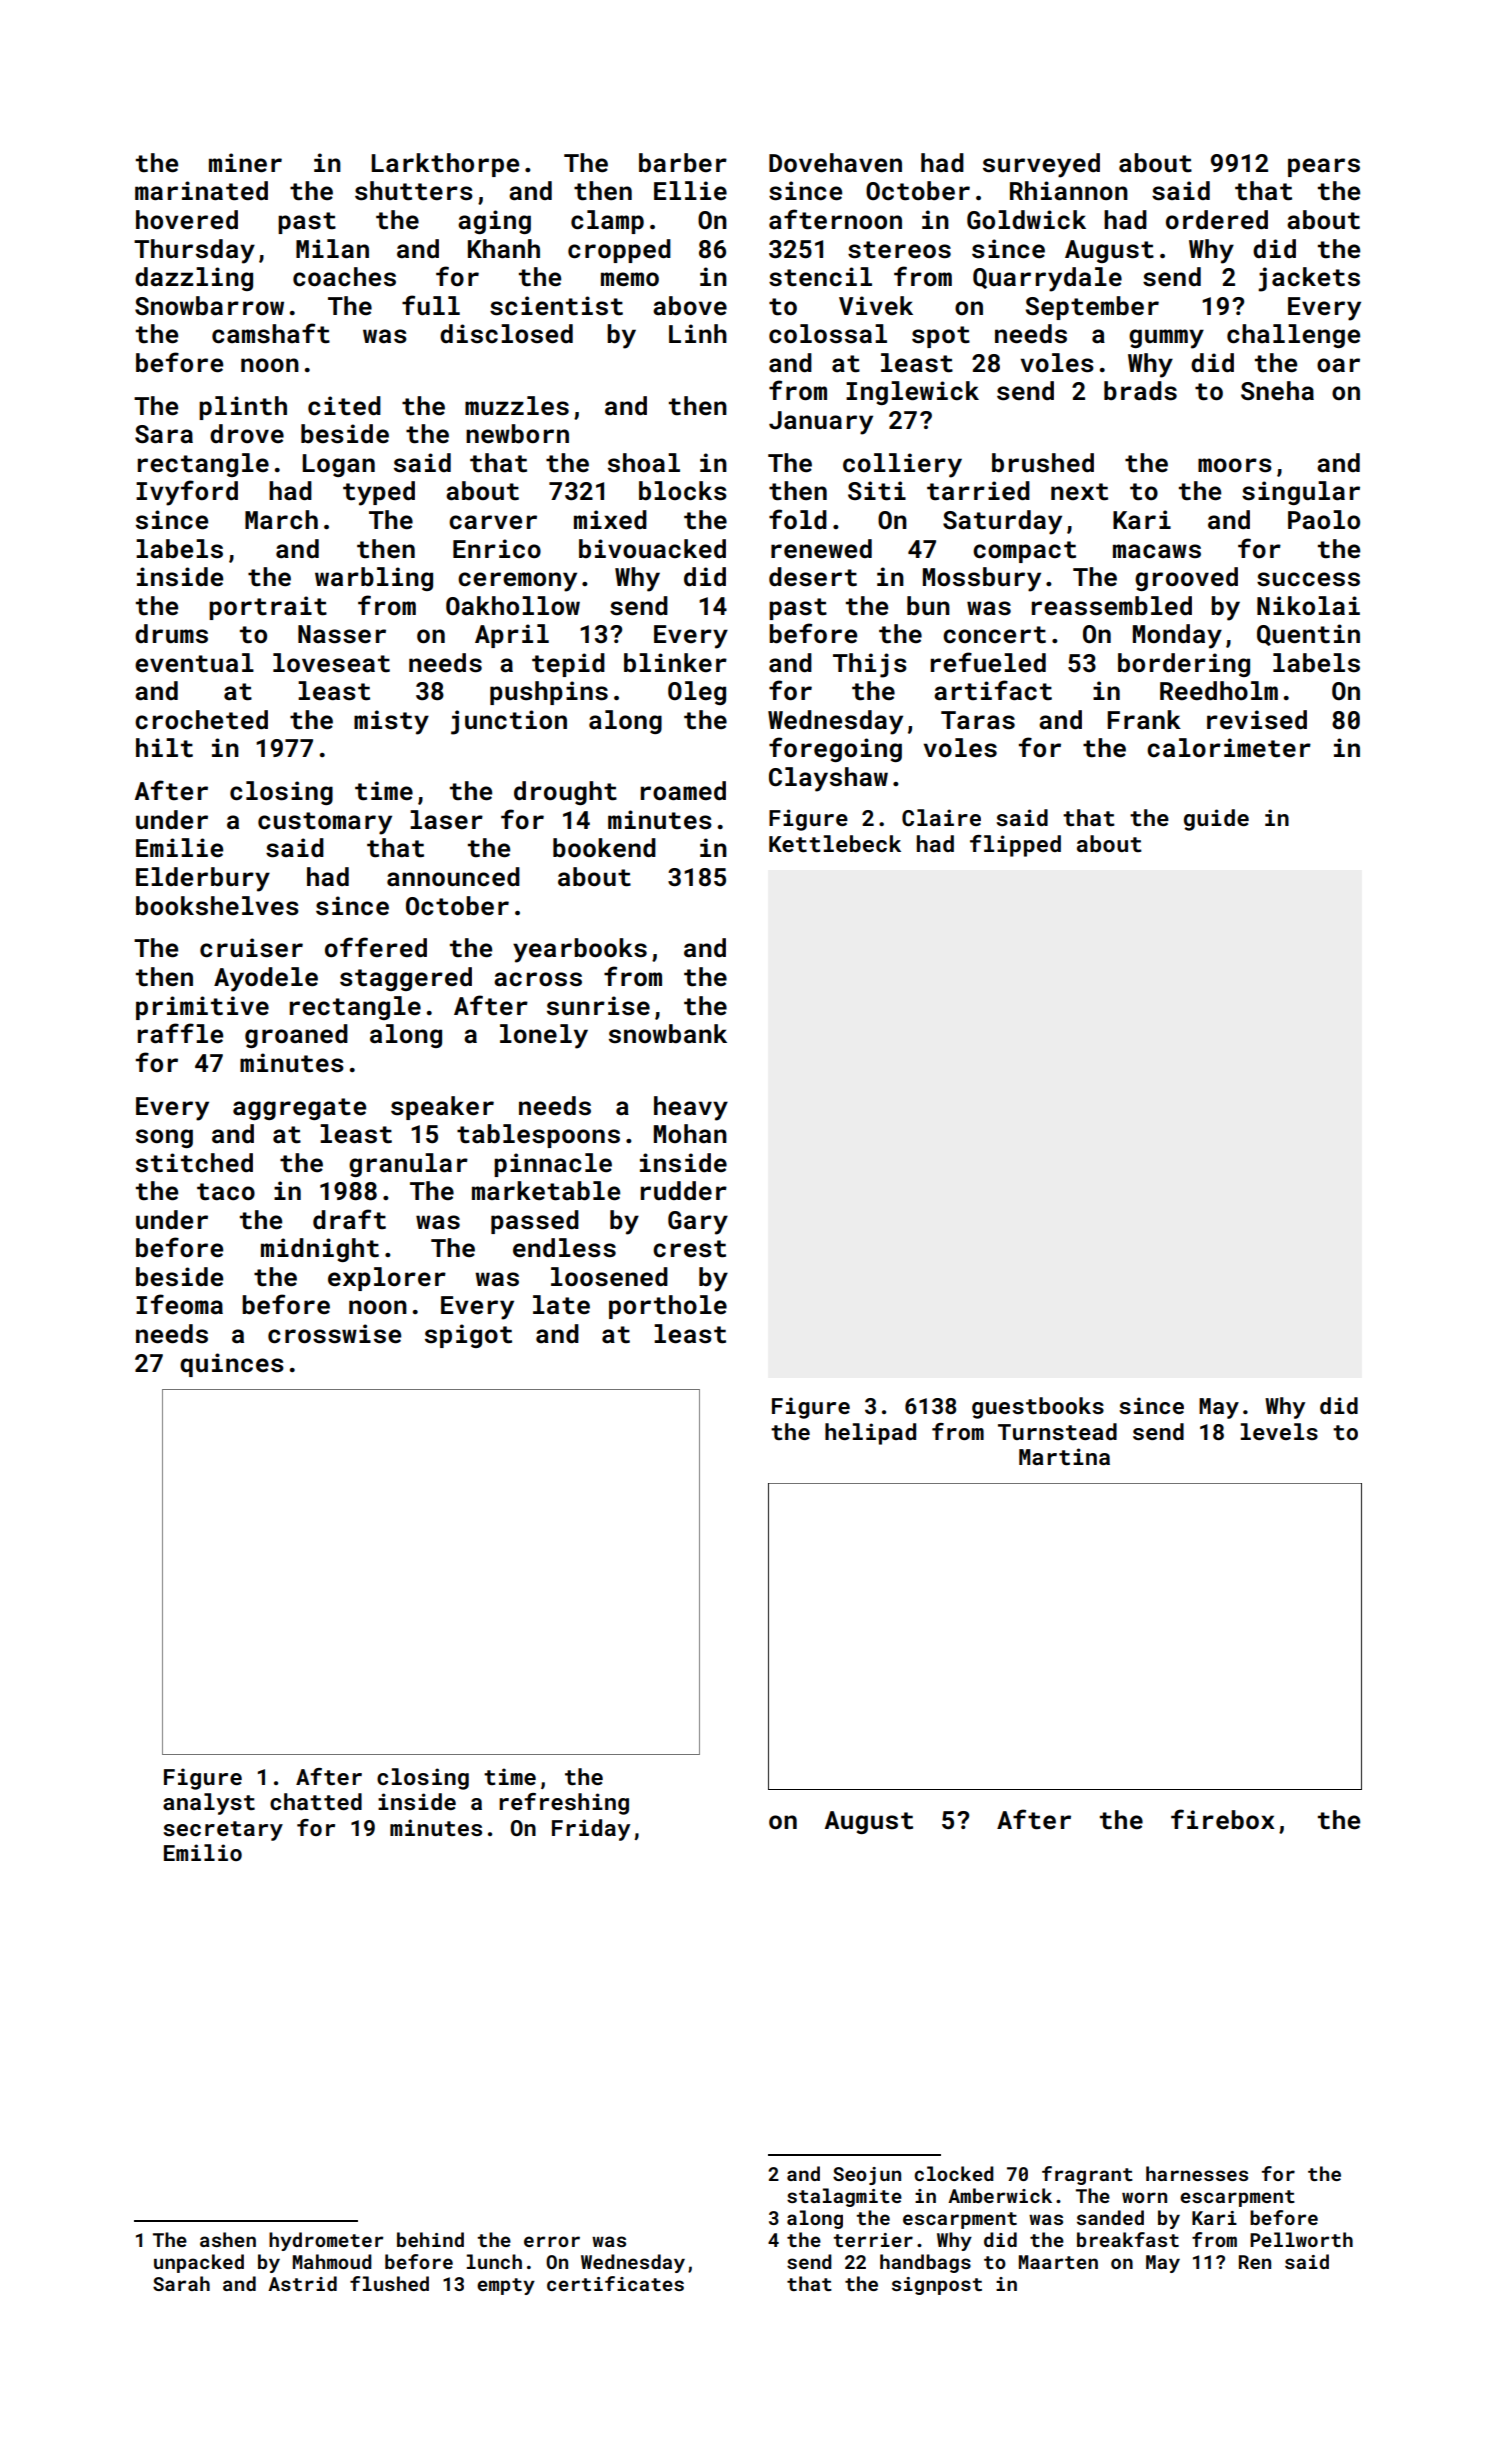  What do you see at coordinates (1235, 465) in the screenshot?
I see `moors` at bounding box center [1235, 465].
